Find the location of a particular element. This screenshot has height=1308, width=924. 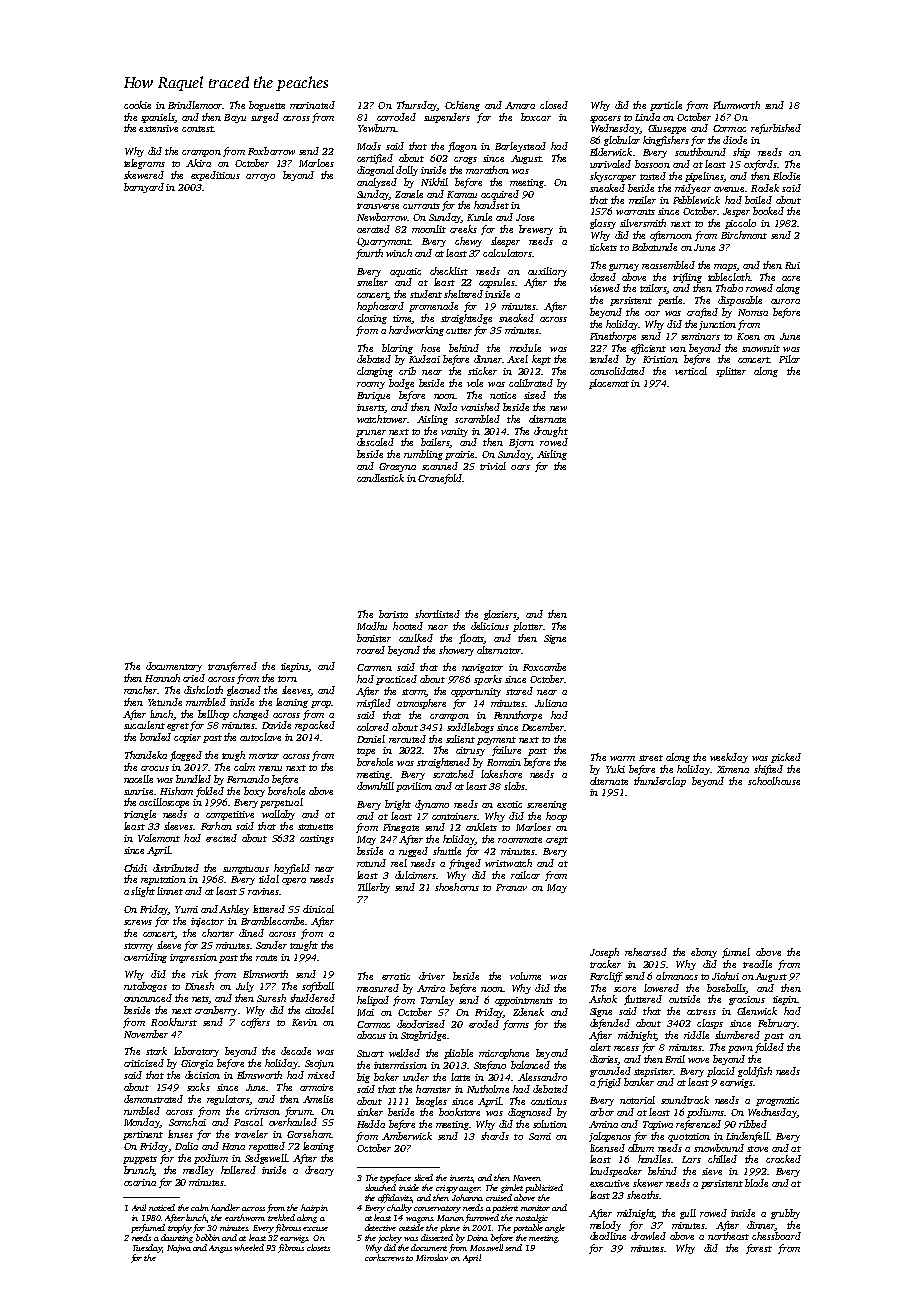

funnel is located at coordinates (736, 953).
